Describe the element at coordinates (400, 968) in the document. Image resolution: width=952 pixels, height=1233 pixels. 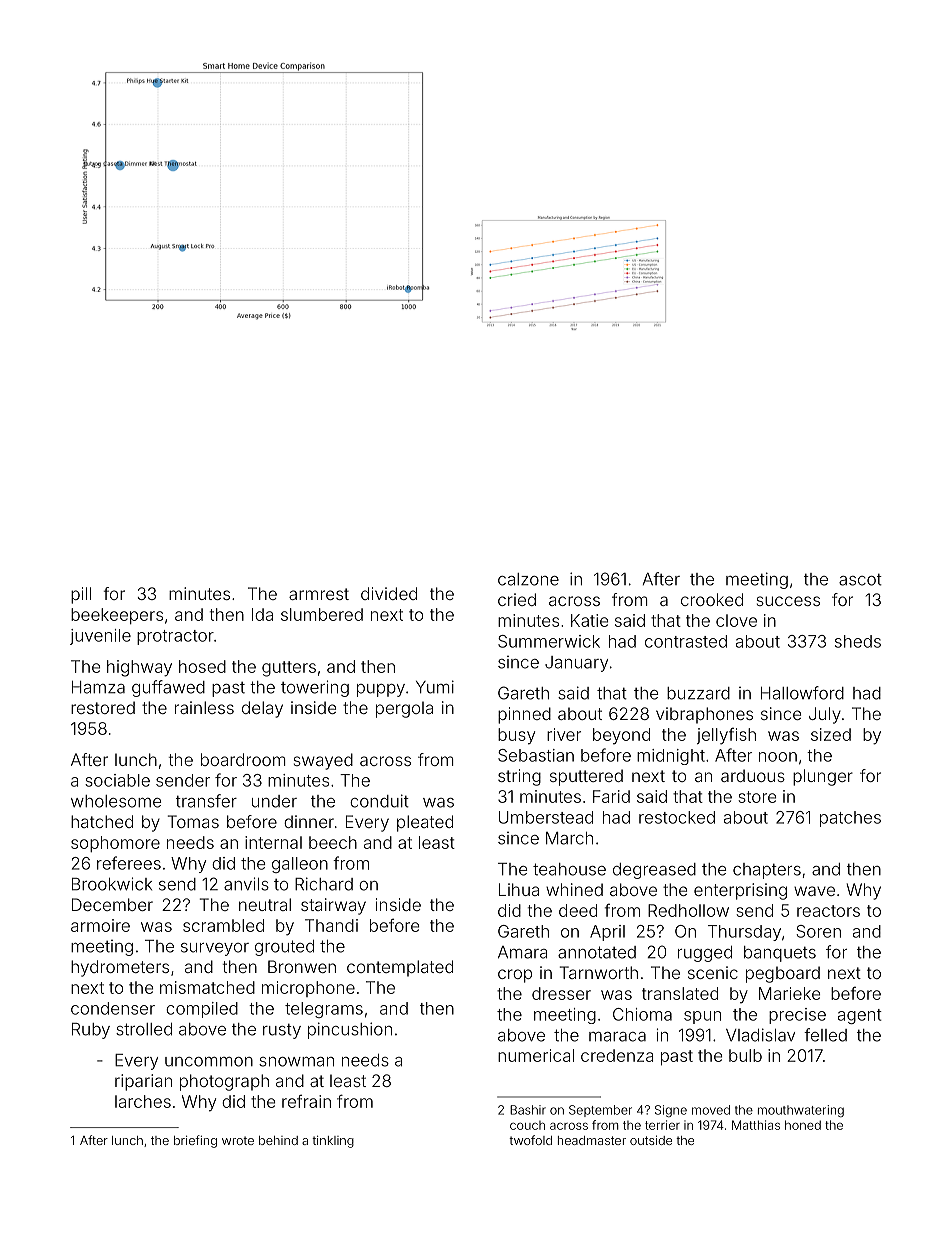
I see `contemplated` at that location.
